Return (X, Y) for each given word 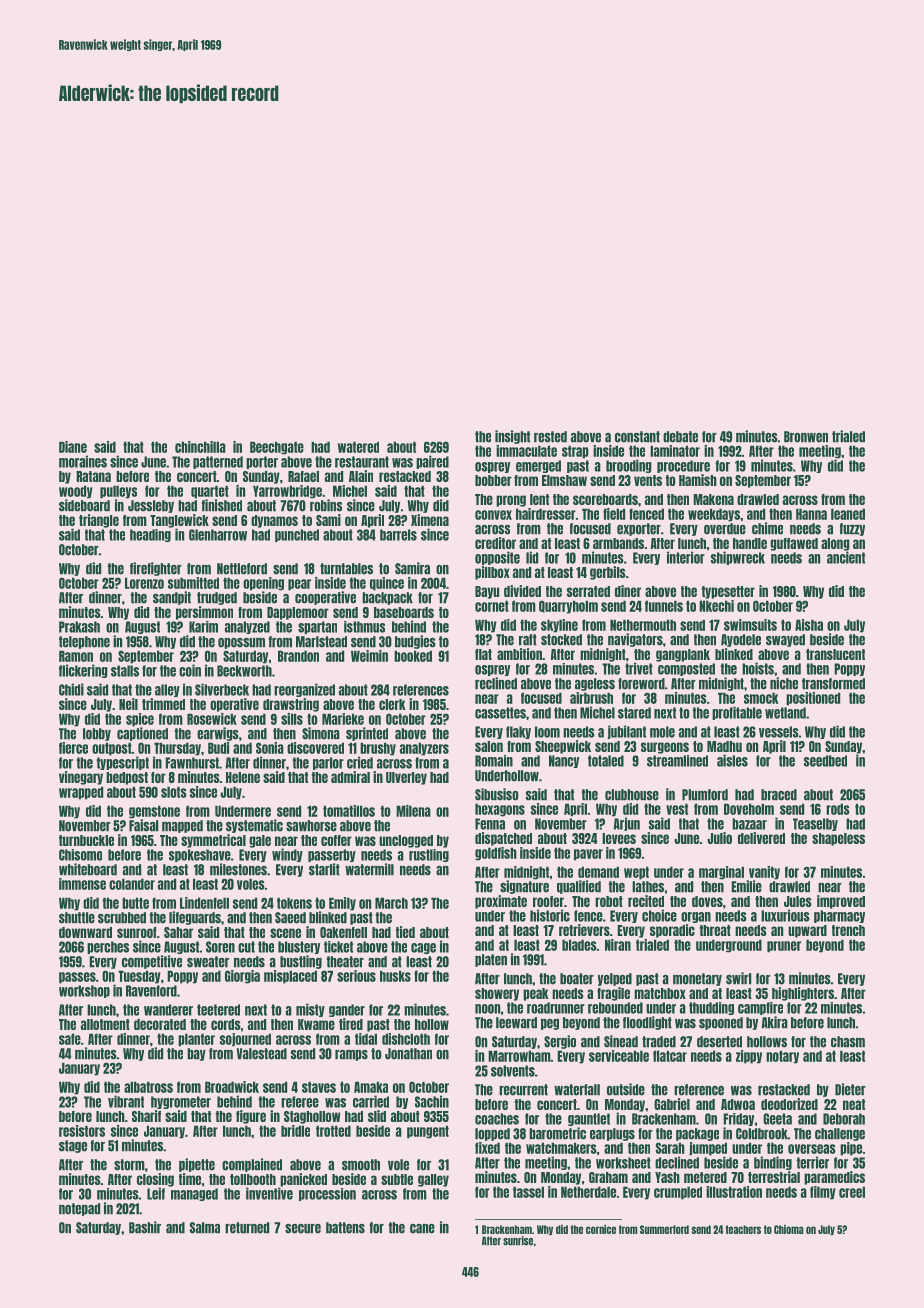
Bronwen (806, 437)
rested (550, 437)
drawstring (291, 705)
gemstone (154, 812)
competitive (152, 962)
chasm (848, 1042)
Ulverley (406, 778)
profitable (737, 713)
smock (761, 698)
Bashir (145, 1227)
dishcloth (406, 1039)
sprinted (367, 734)
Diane (73, 447)
